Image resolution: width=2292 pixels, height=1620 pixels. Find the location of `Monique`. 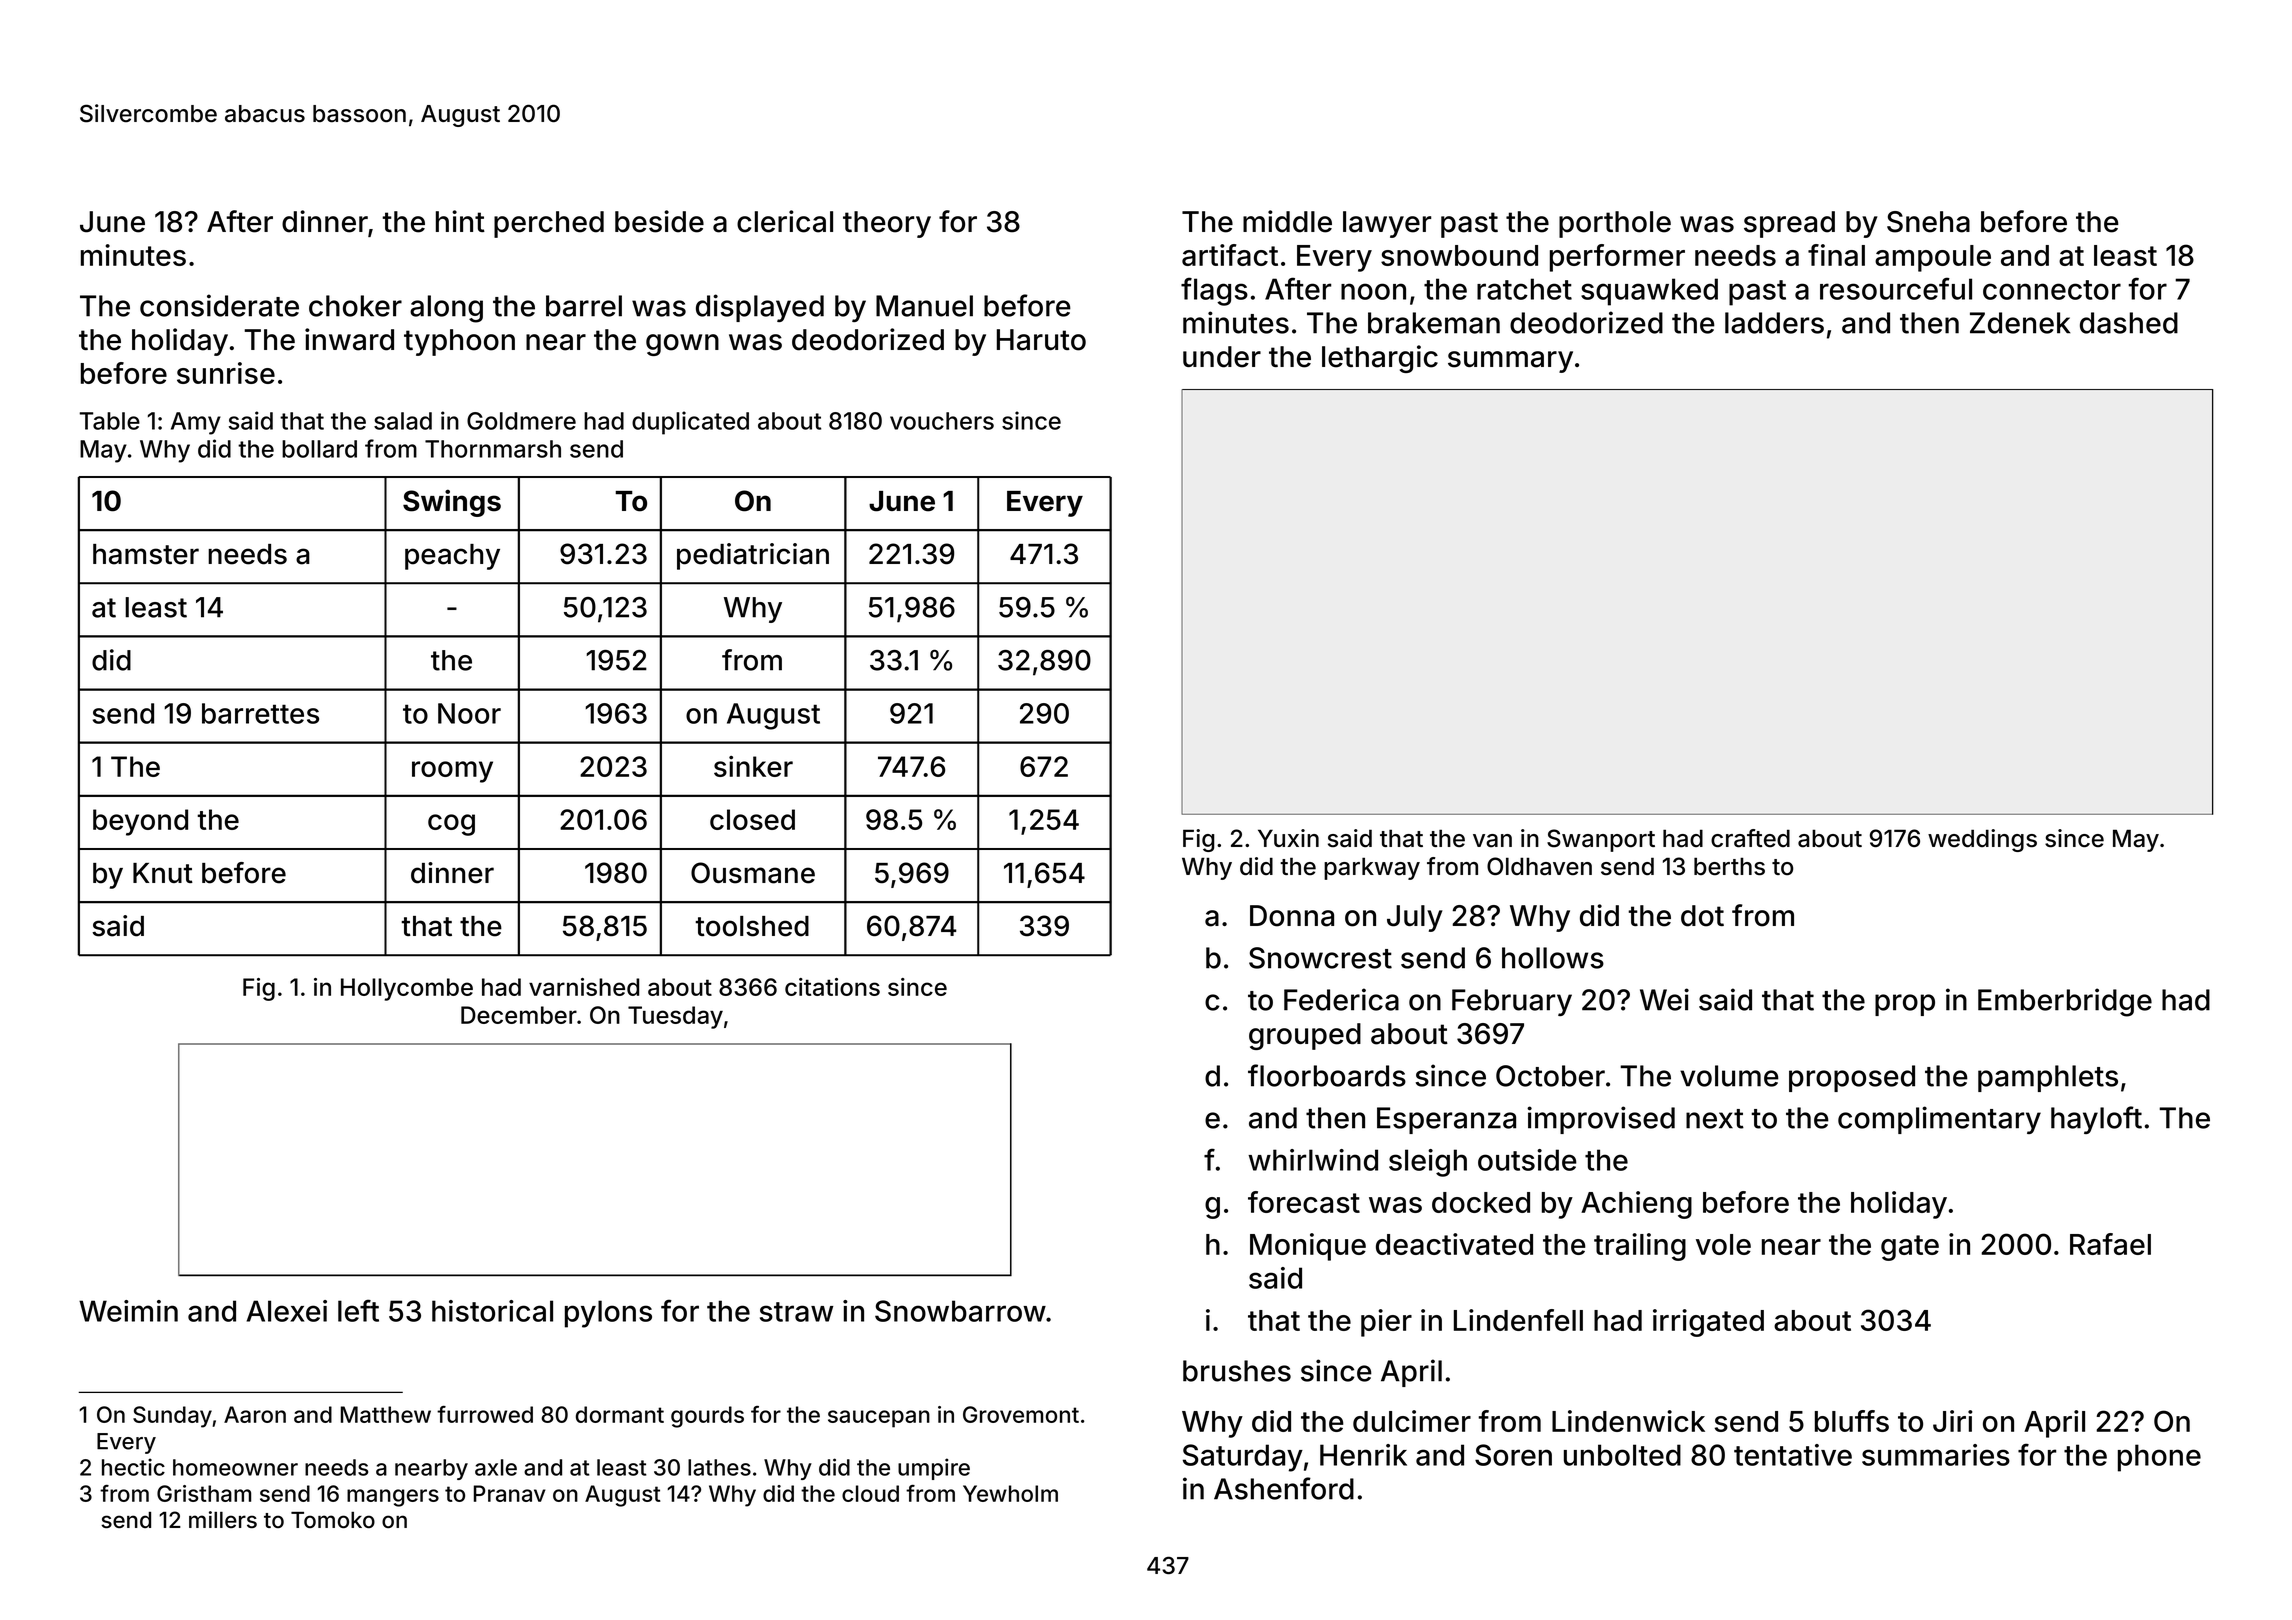

Monique is located at coordinates (1308, 1247).
